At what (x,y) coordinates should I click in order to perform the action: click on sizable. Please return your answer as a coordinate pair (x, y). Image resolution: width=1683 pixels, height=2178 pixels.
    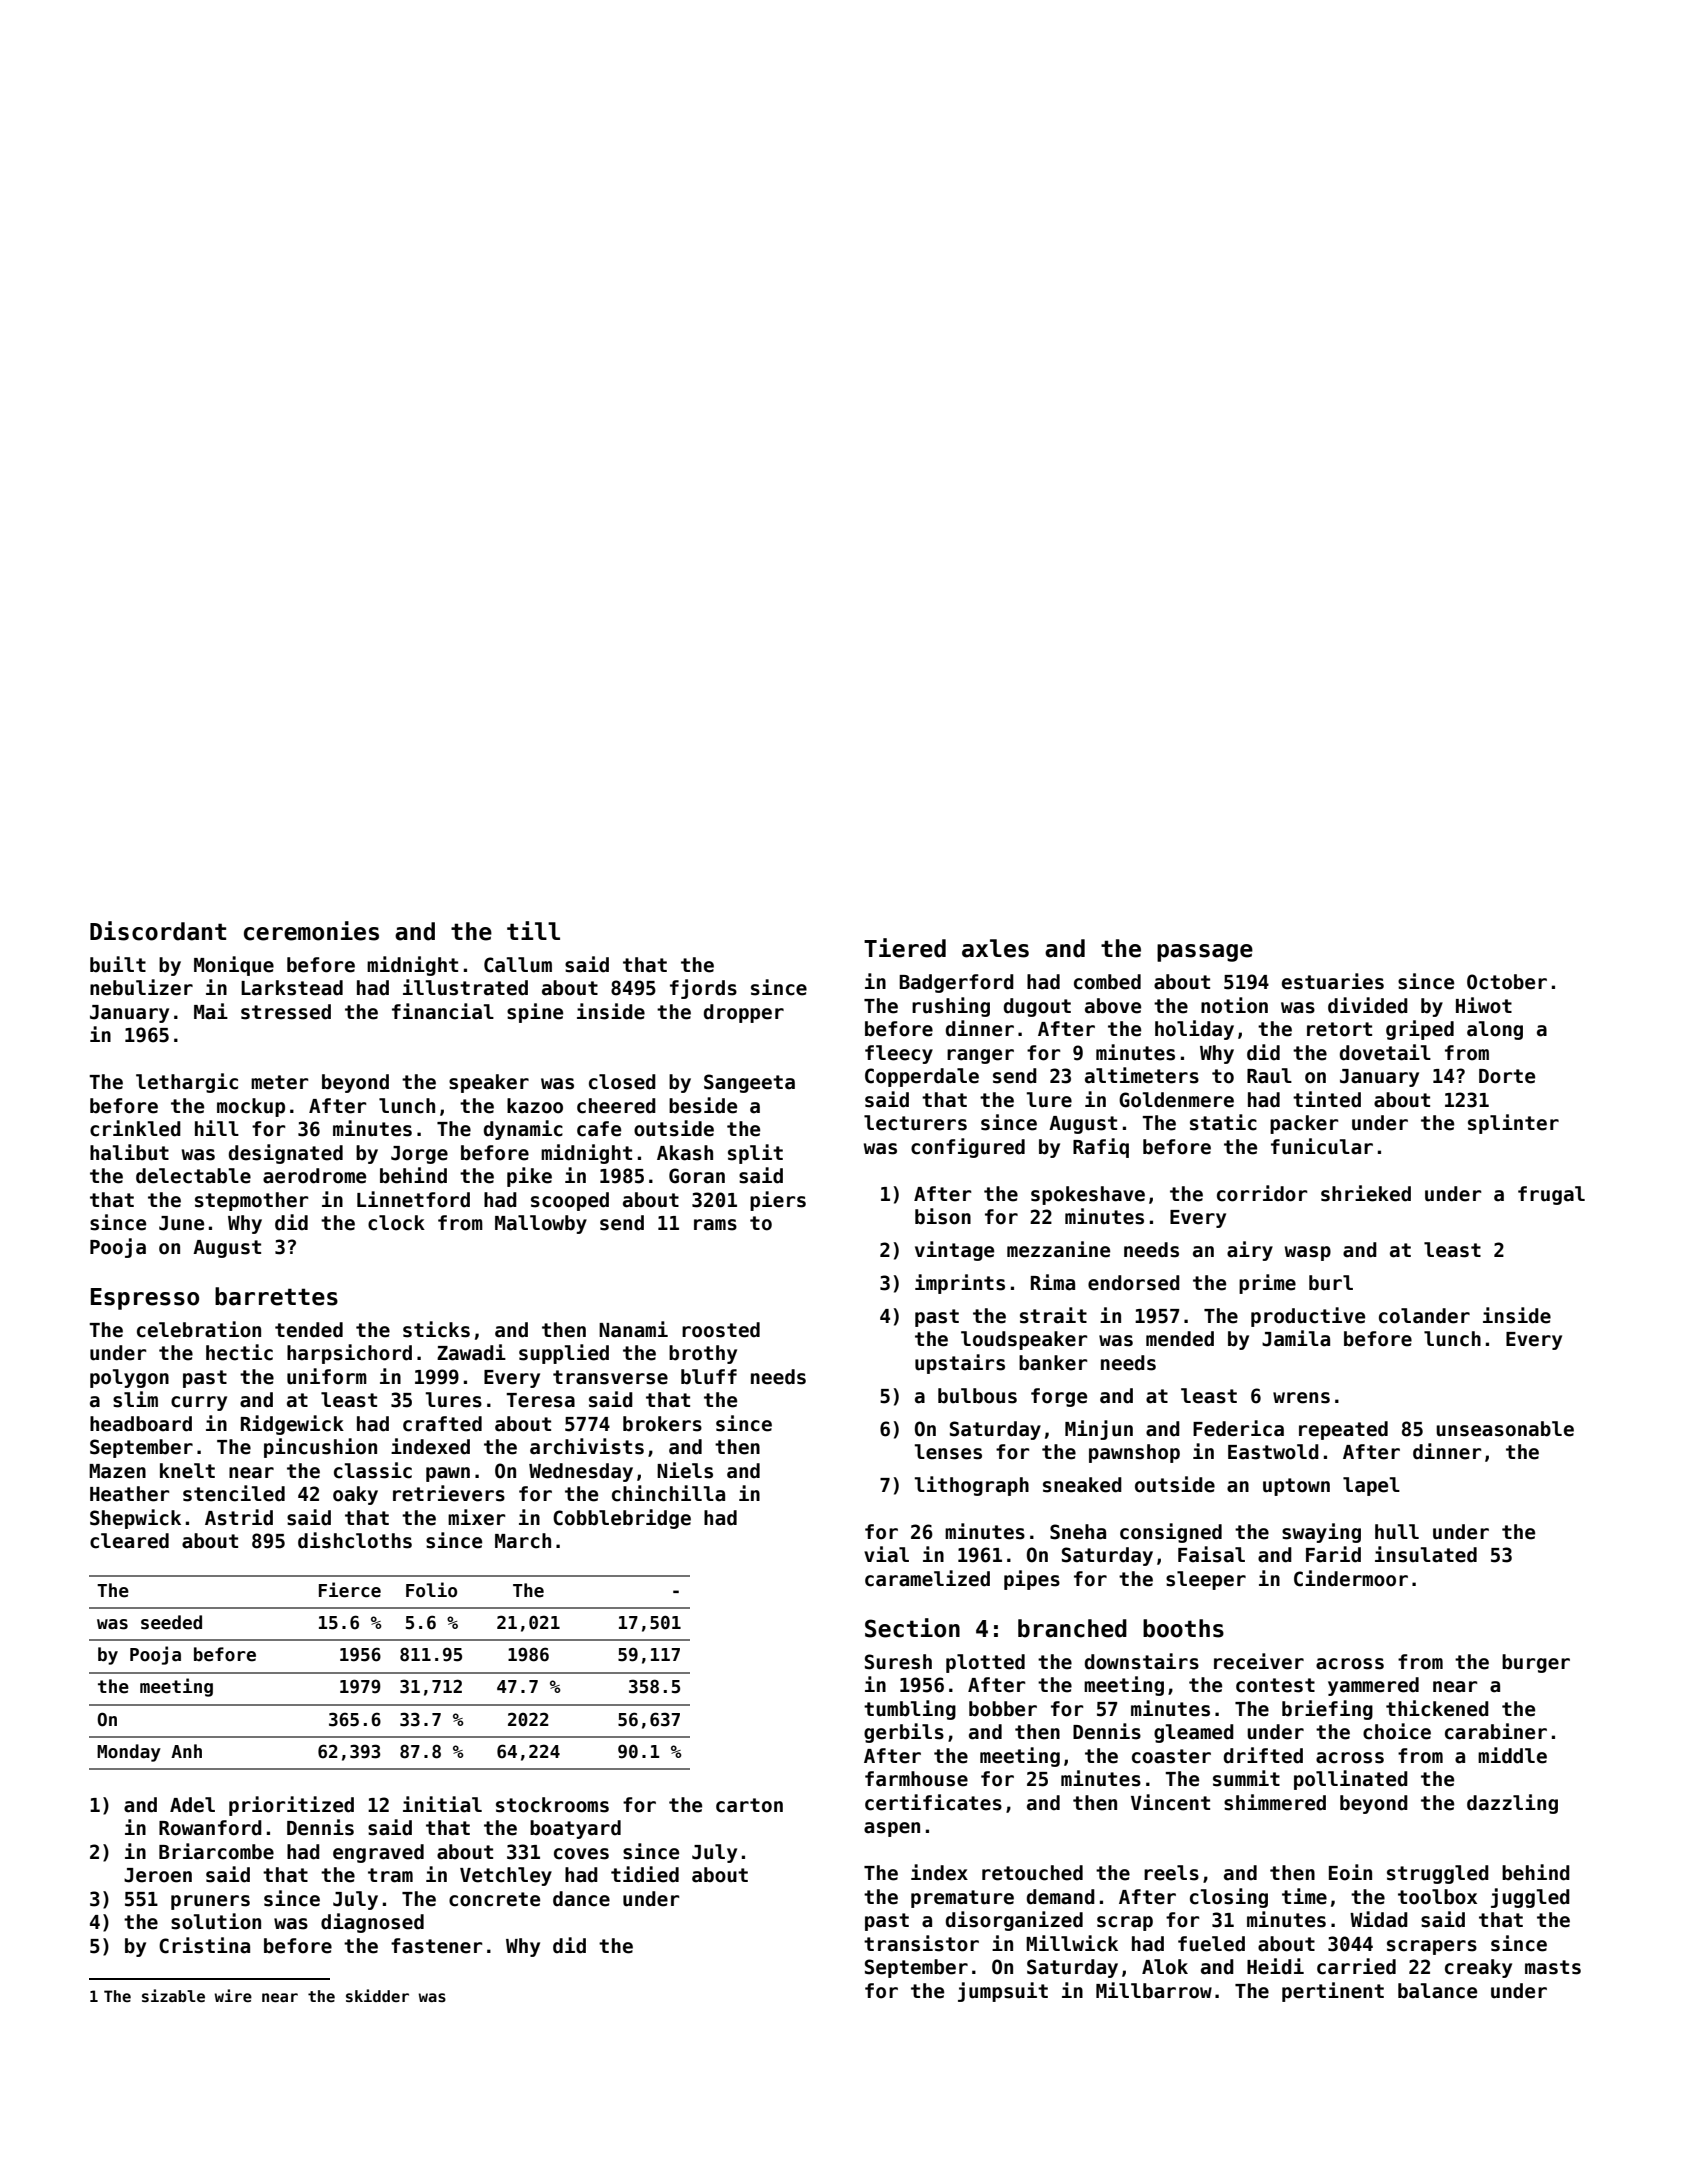
    Looking at the image, I should click on (173, 1995).
